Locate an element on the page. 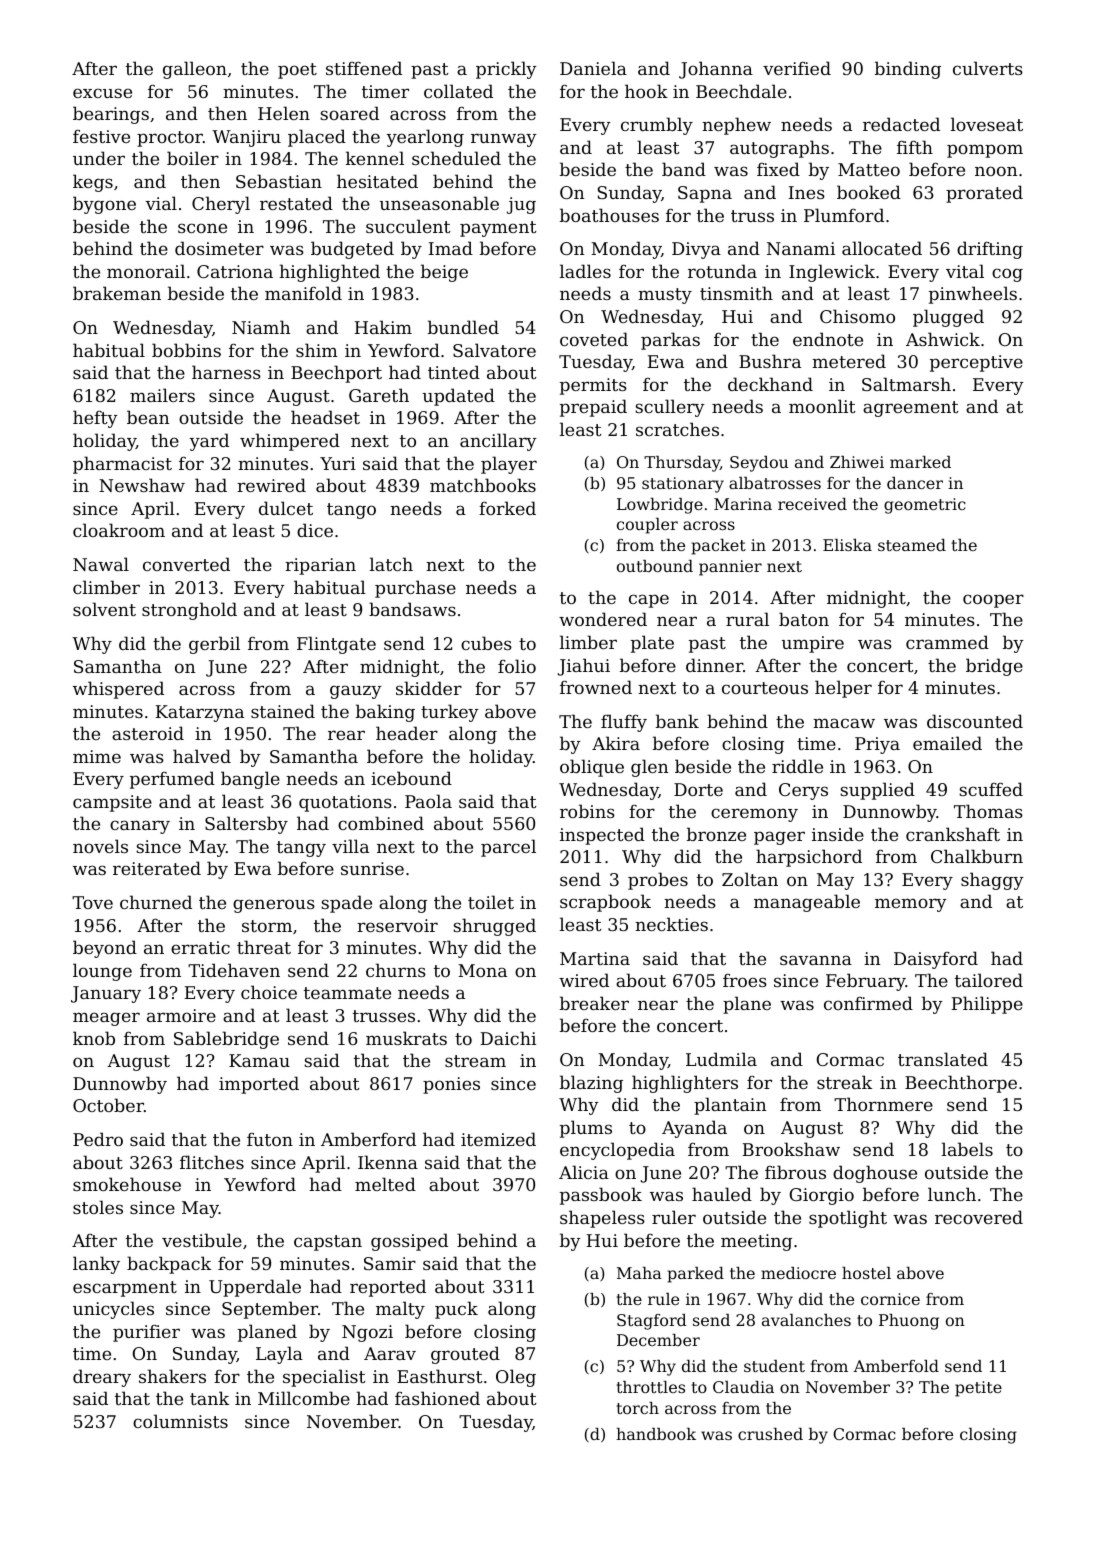 The image size is (1096, 1549). prickly is located at coordinates (506, 70).
